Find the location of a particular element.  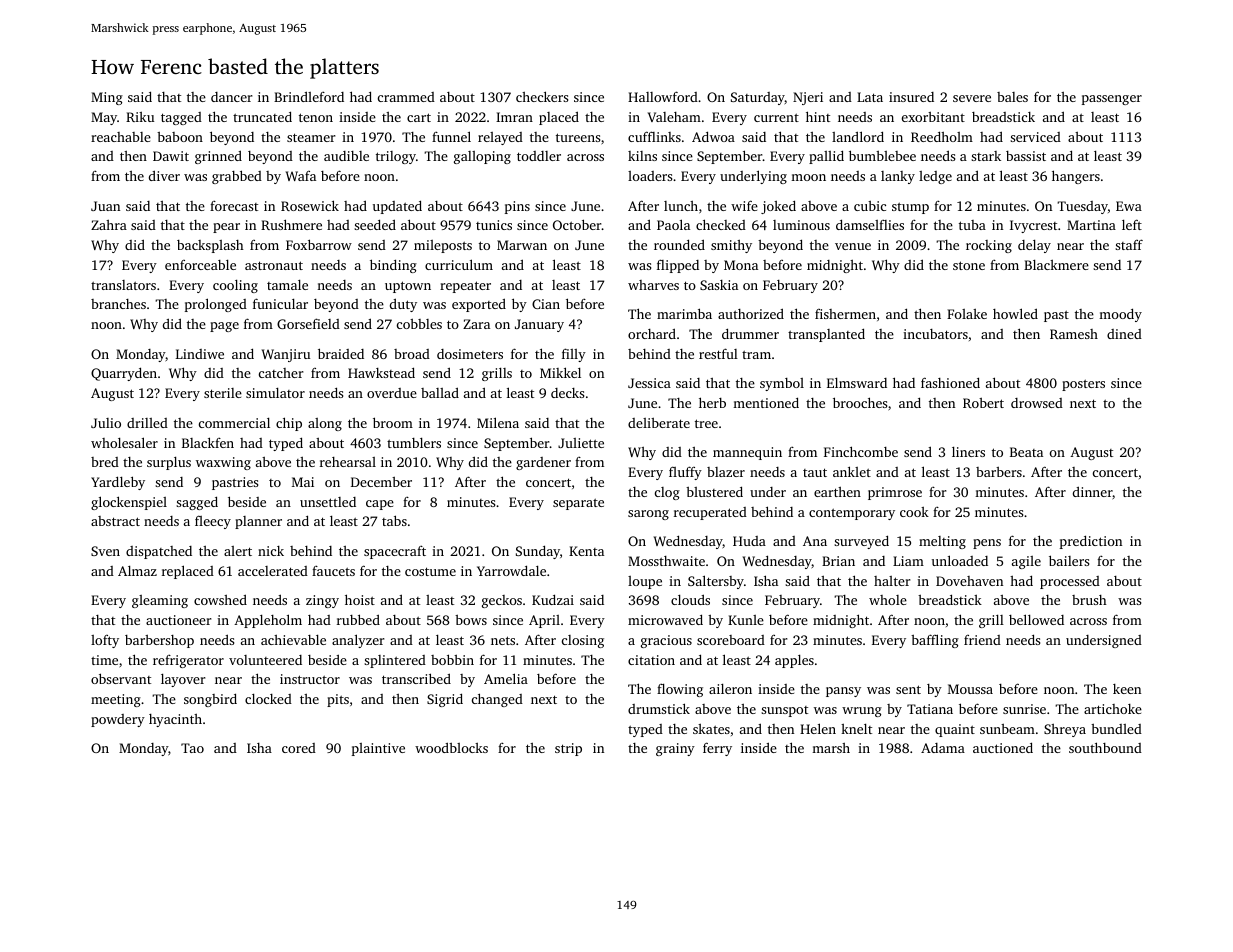

changed is located at coordinates (497, 700).
